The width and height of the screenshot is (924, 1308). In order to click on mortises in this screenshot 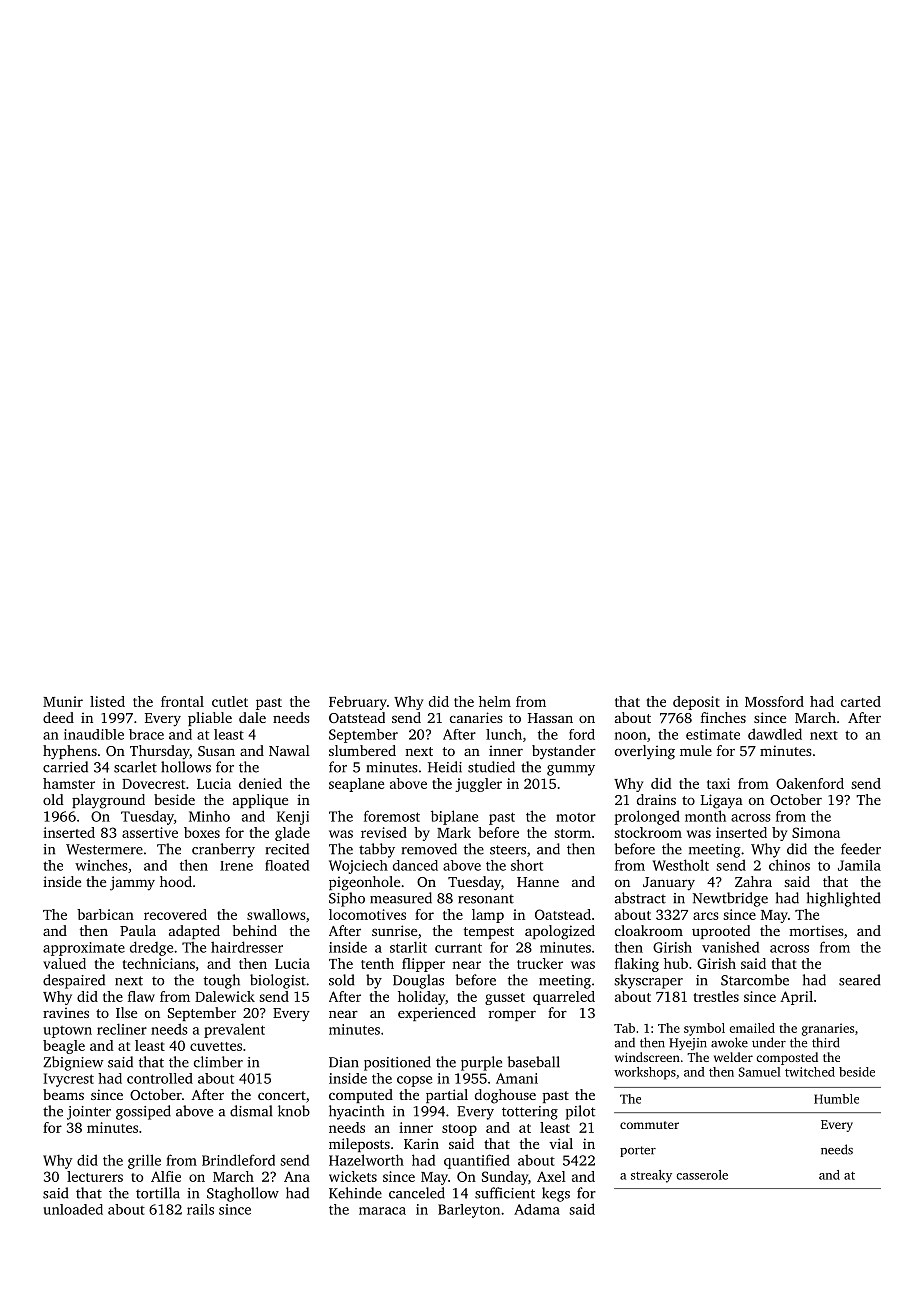, I will do `click(816, 930)`.
